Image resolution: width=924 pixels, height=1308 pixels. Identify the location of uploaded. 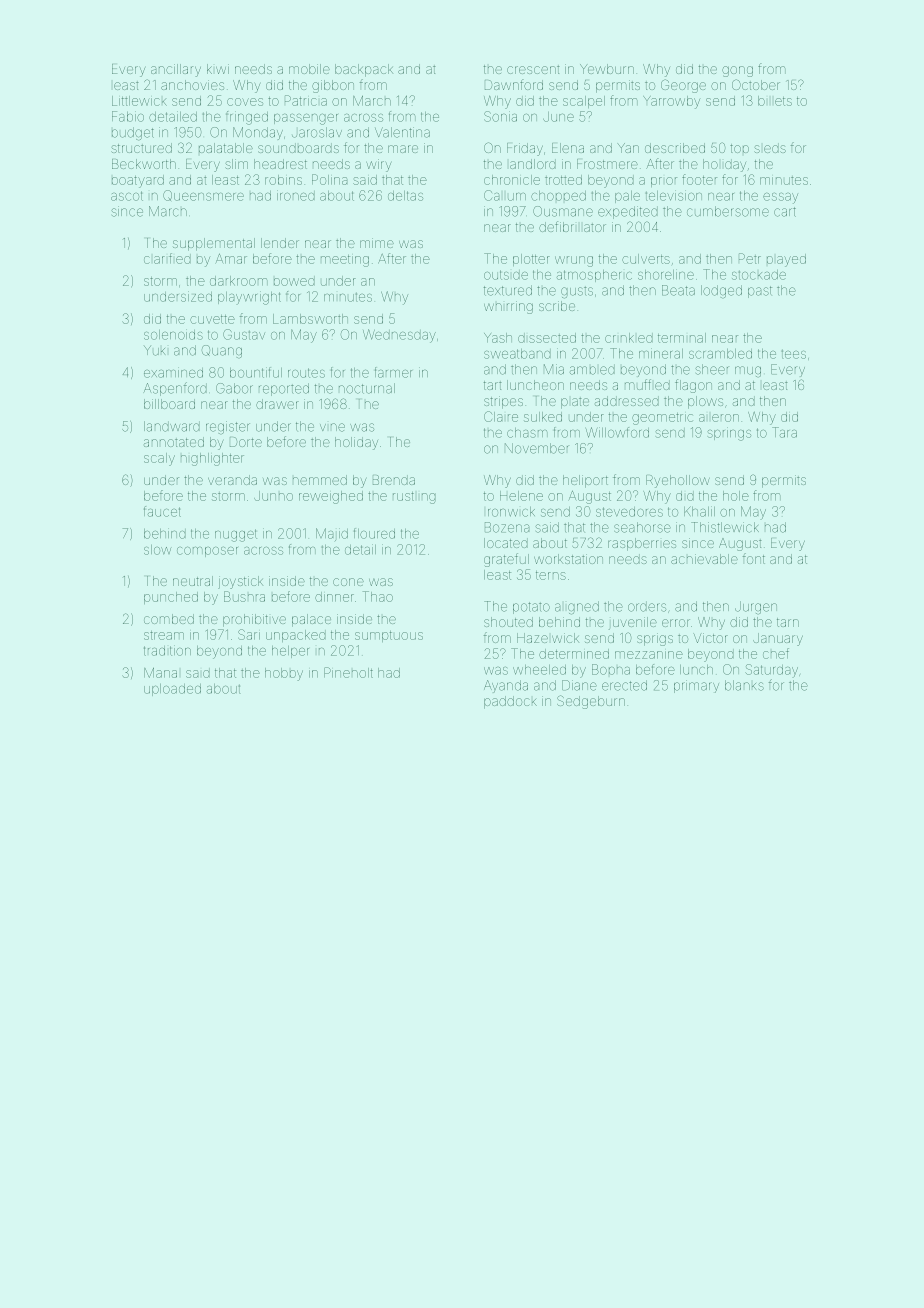
(172, 690).
